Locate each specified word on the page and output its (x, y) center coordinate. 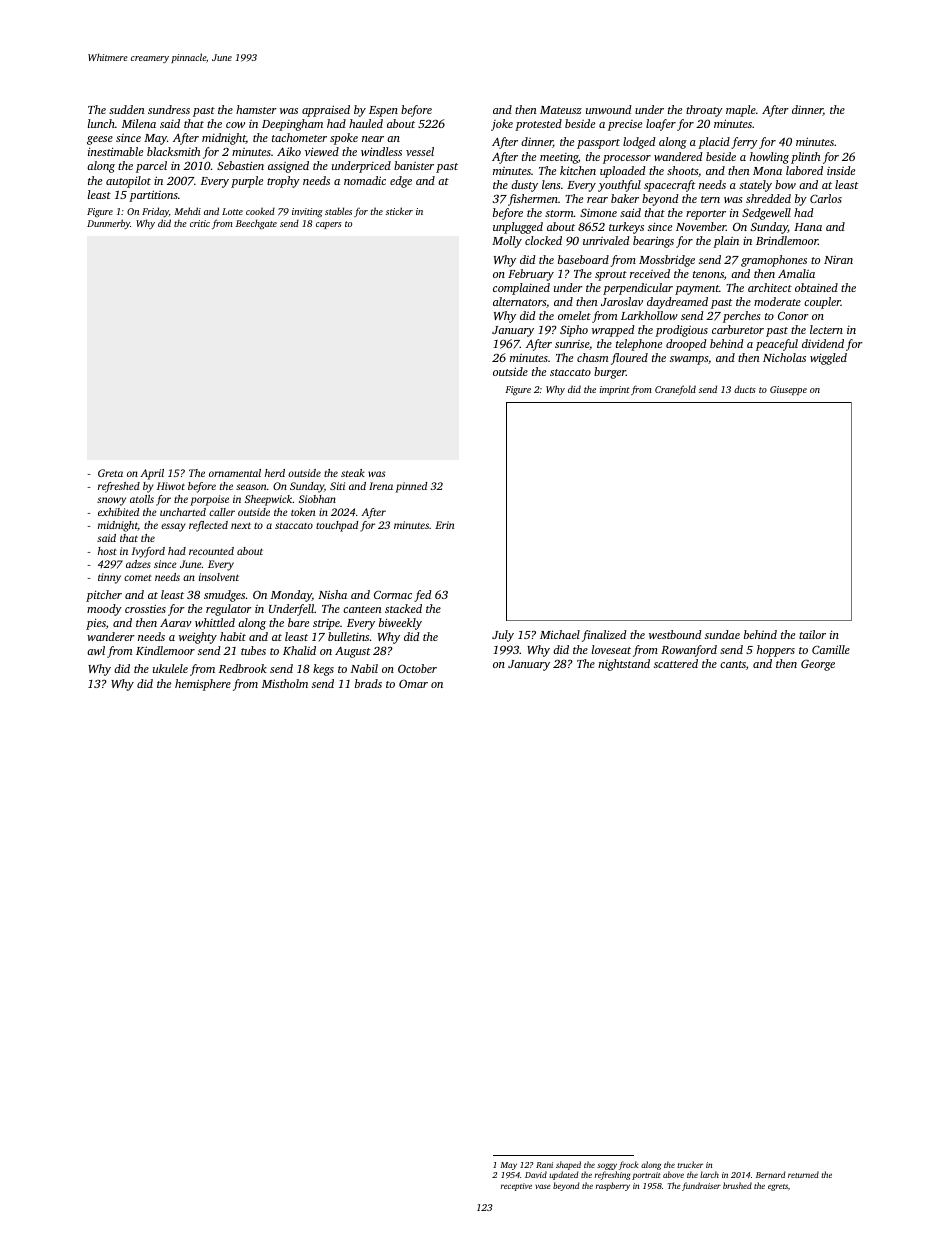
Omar (413, 683)
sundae (722, 634)
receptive (516, 1187)
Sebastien (240, 165)
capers (329, 225)
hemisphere (203, 685)
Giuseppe (788, 390)
